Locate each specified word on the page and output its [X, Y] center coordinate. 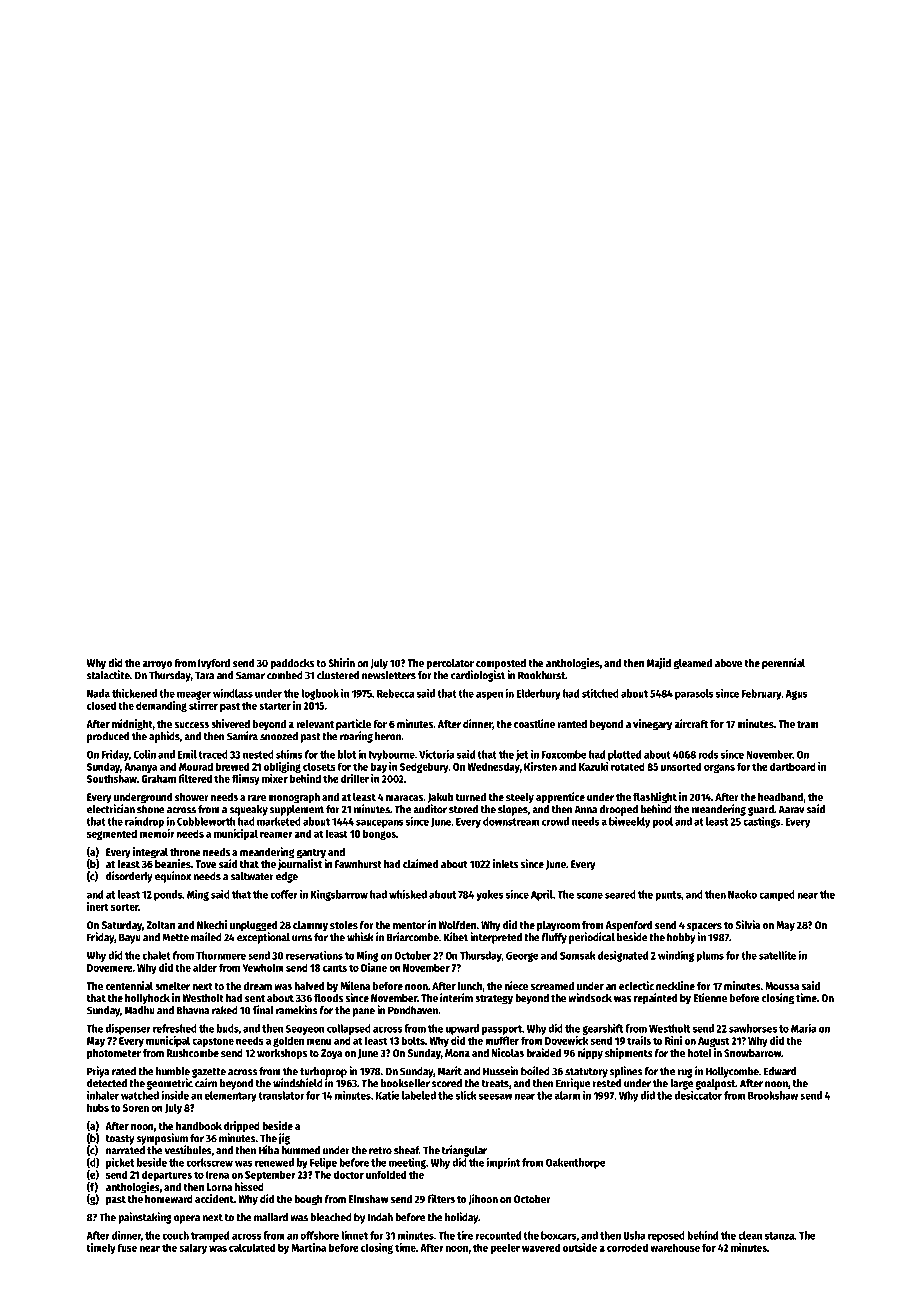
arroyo [157, 665]
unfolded [386, 1174]
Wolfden [457, 925]
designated [623, 956]
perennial [783, 664]
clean [750, 1235]
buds [228, 1028]
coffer [284, 894]
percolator [450, 664]
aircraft [691, 723]
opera [187, 1219]
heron [388, 736]
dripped [242, 1127]
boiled [535, 1071]
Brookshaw [773, 1095]
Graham [158, 778]
